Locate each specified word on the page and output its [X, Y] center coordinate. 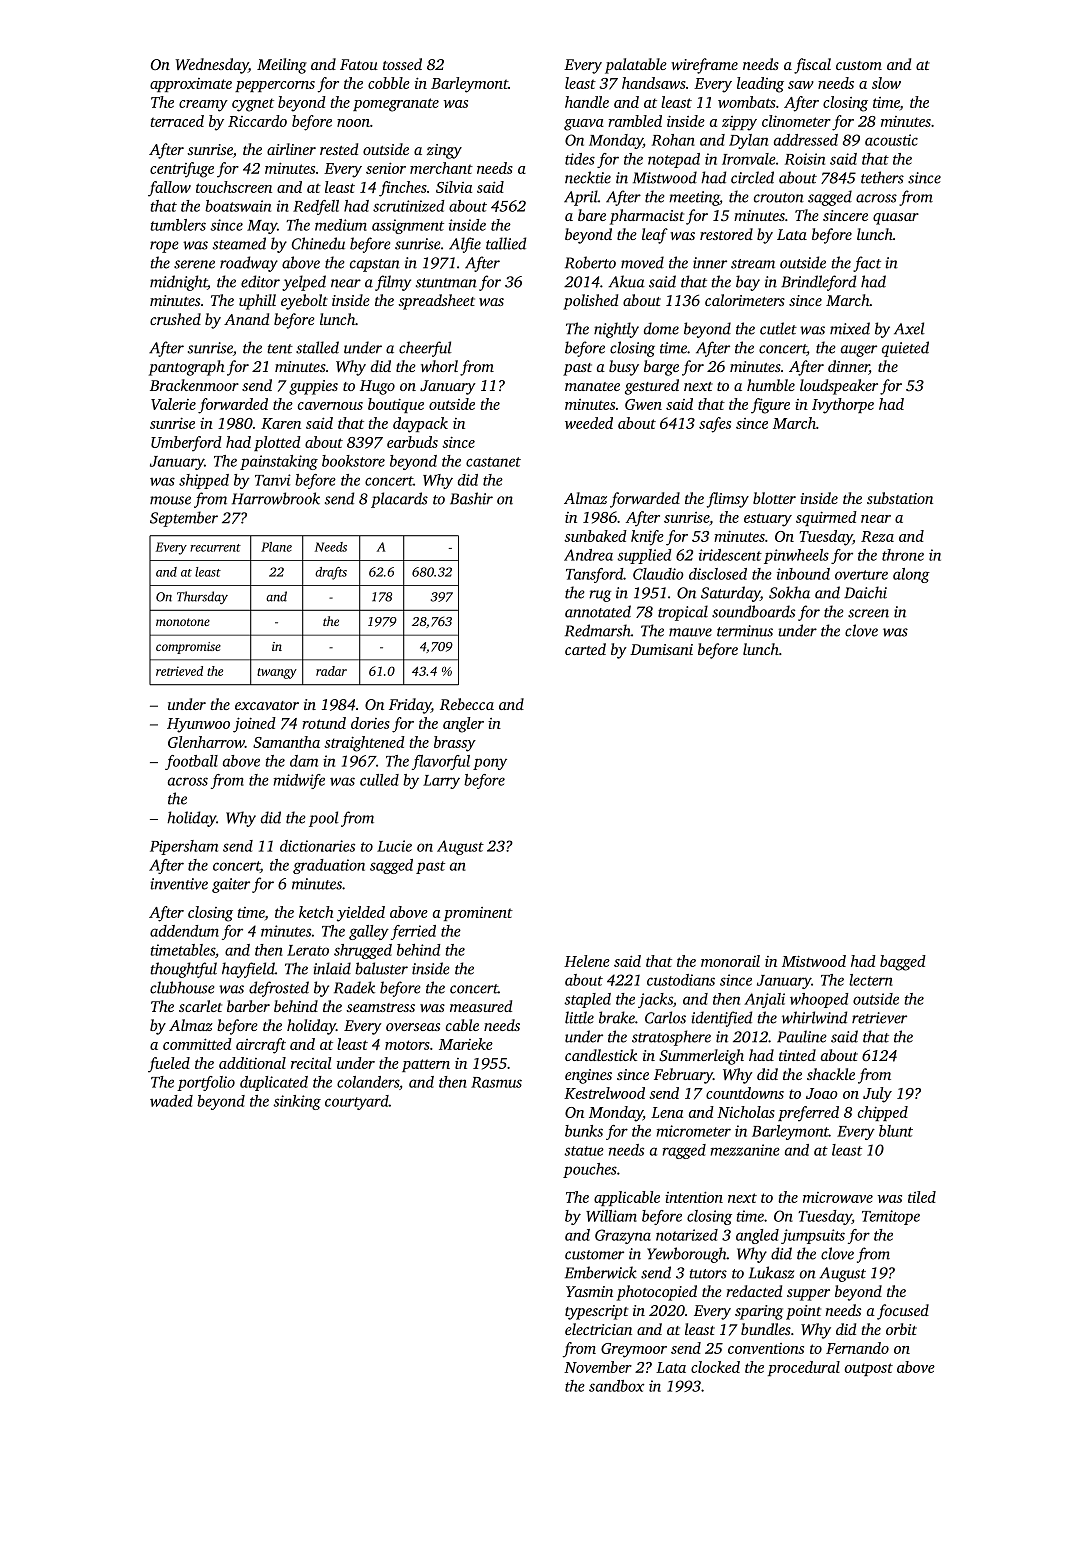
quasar [896, 219]
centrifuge [182, 170]
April [581, 198]
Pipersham [184, 847]
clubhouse [182, 987]
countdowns [745, 1093]
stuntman [446, 283]
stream [753, 264]
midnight [178, 283]
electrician [598, 1329]
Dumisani [661, 649]
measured [481, 1006]
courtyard [357, 1102]
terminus [745, 631]
